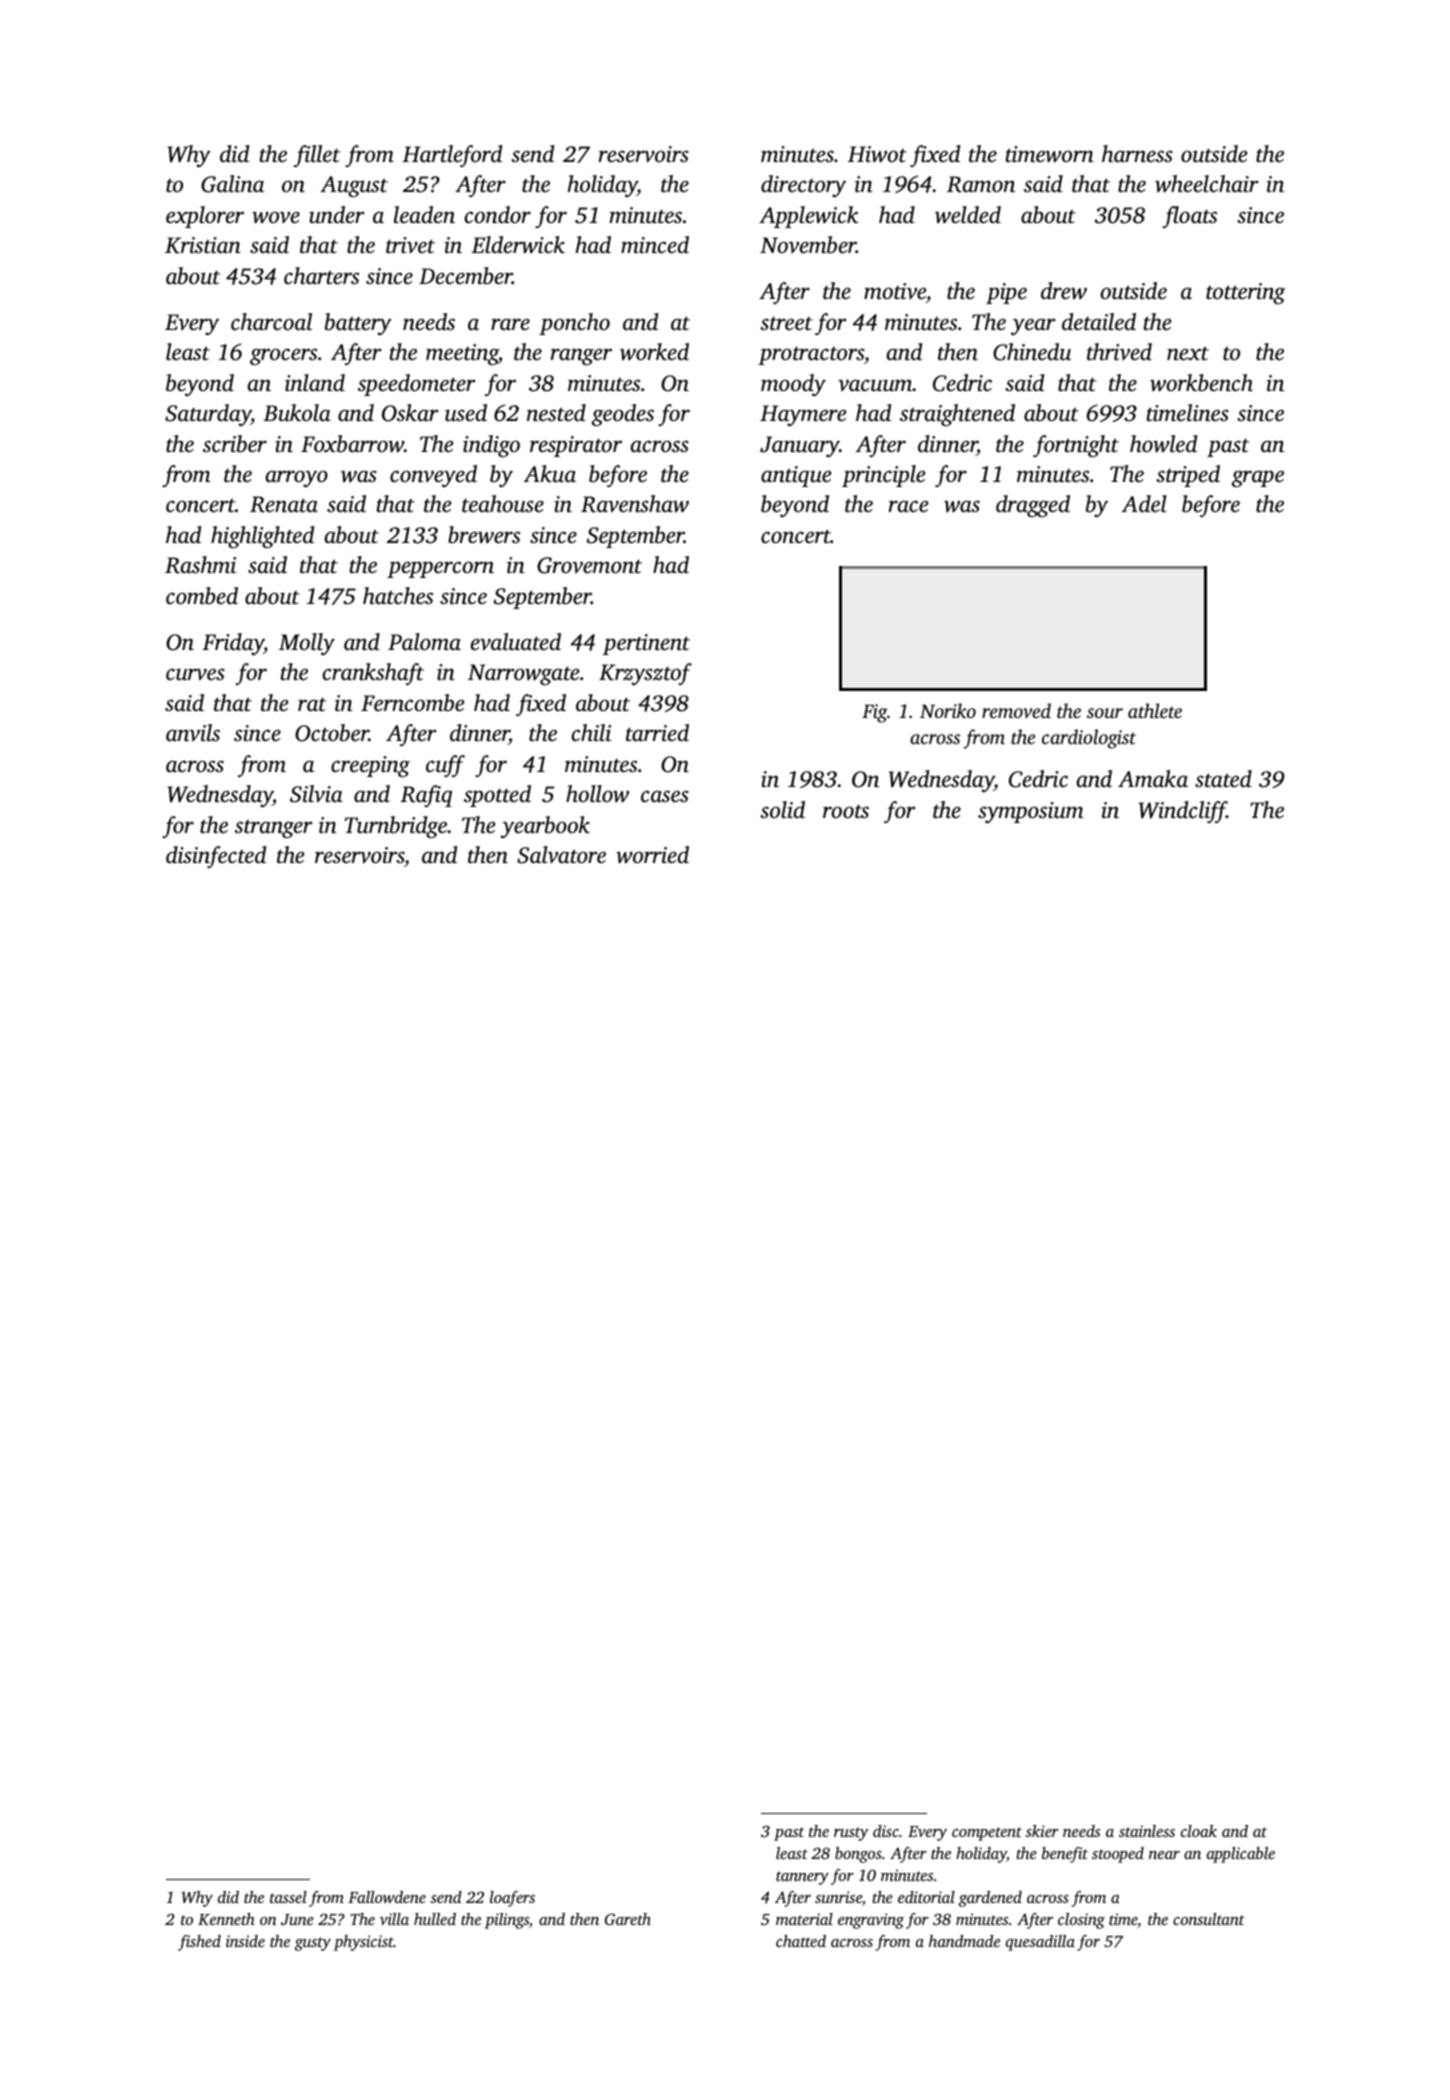 The image size is (1450, 2100). I want to click on worried, so click(652, 855).
